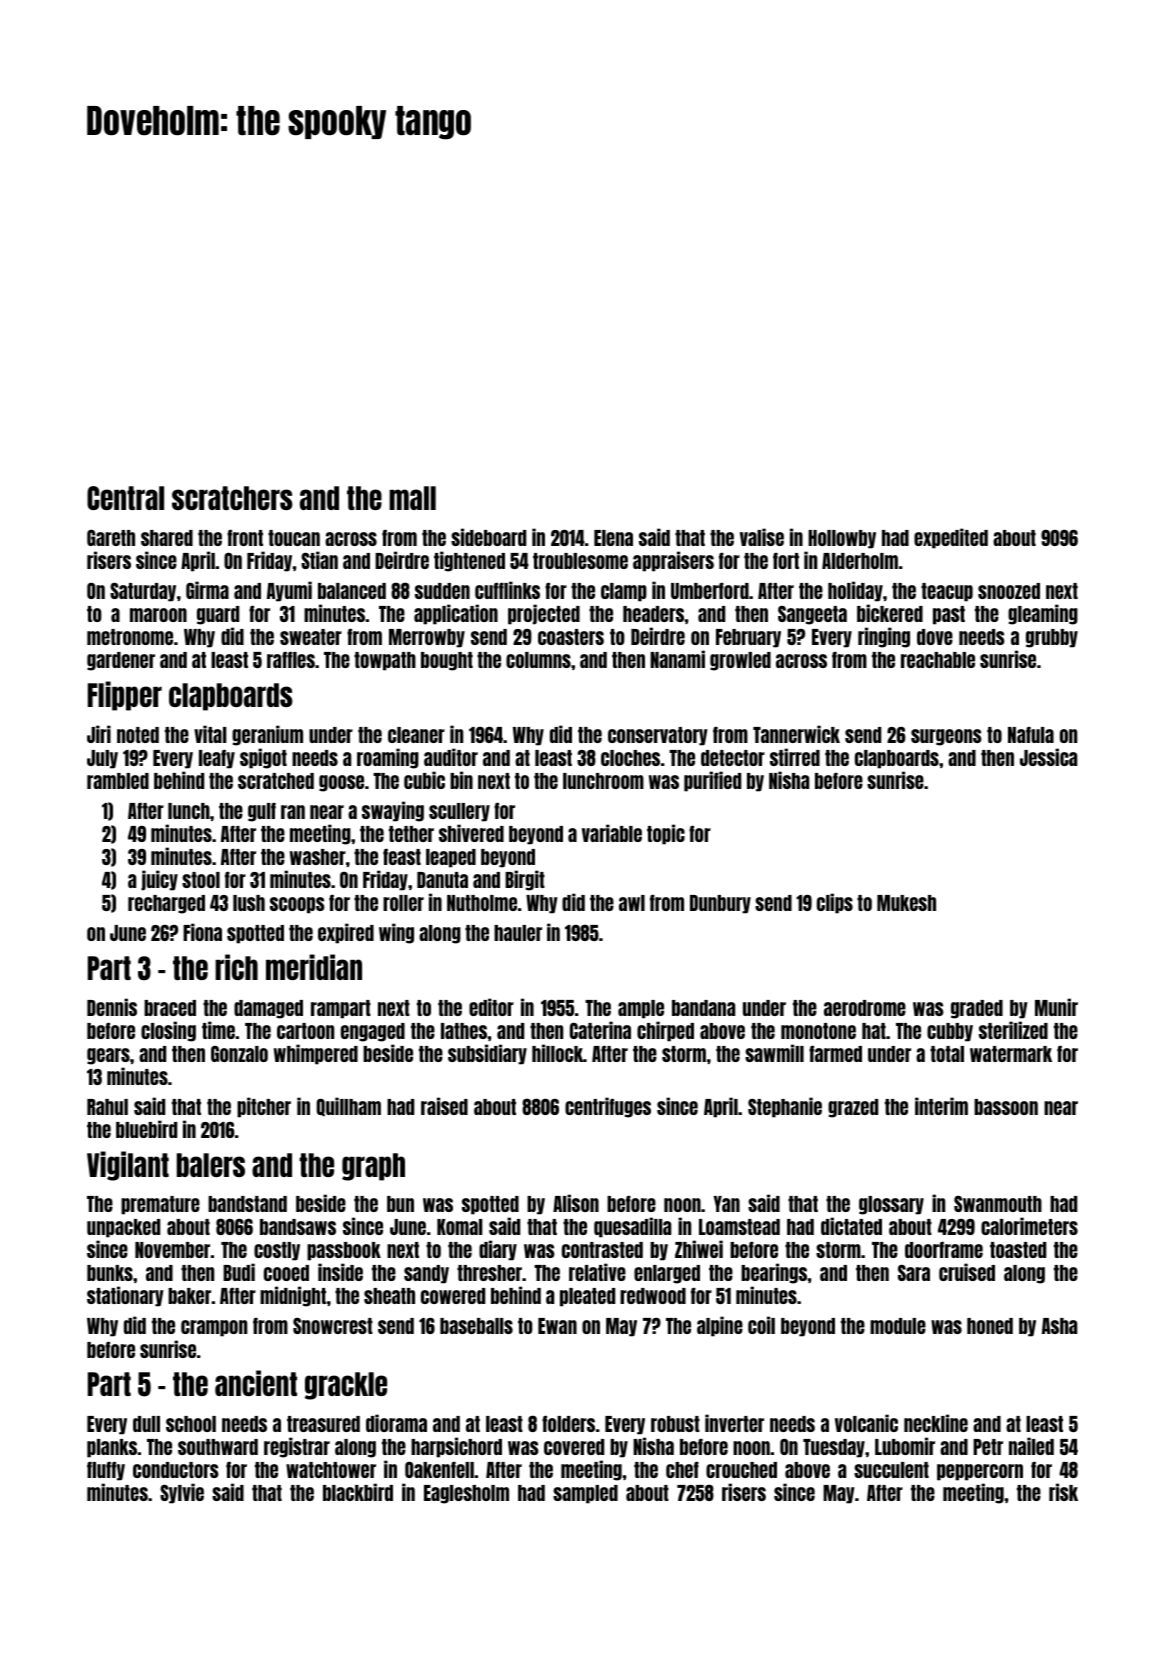 The width and height of the document is (1165, 1654). Describe the element at coordinates (951, 538) in the document. I see `expedited` at that location.
